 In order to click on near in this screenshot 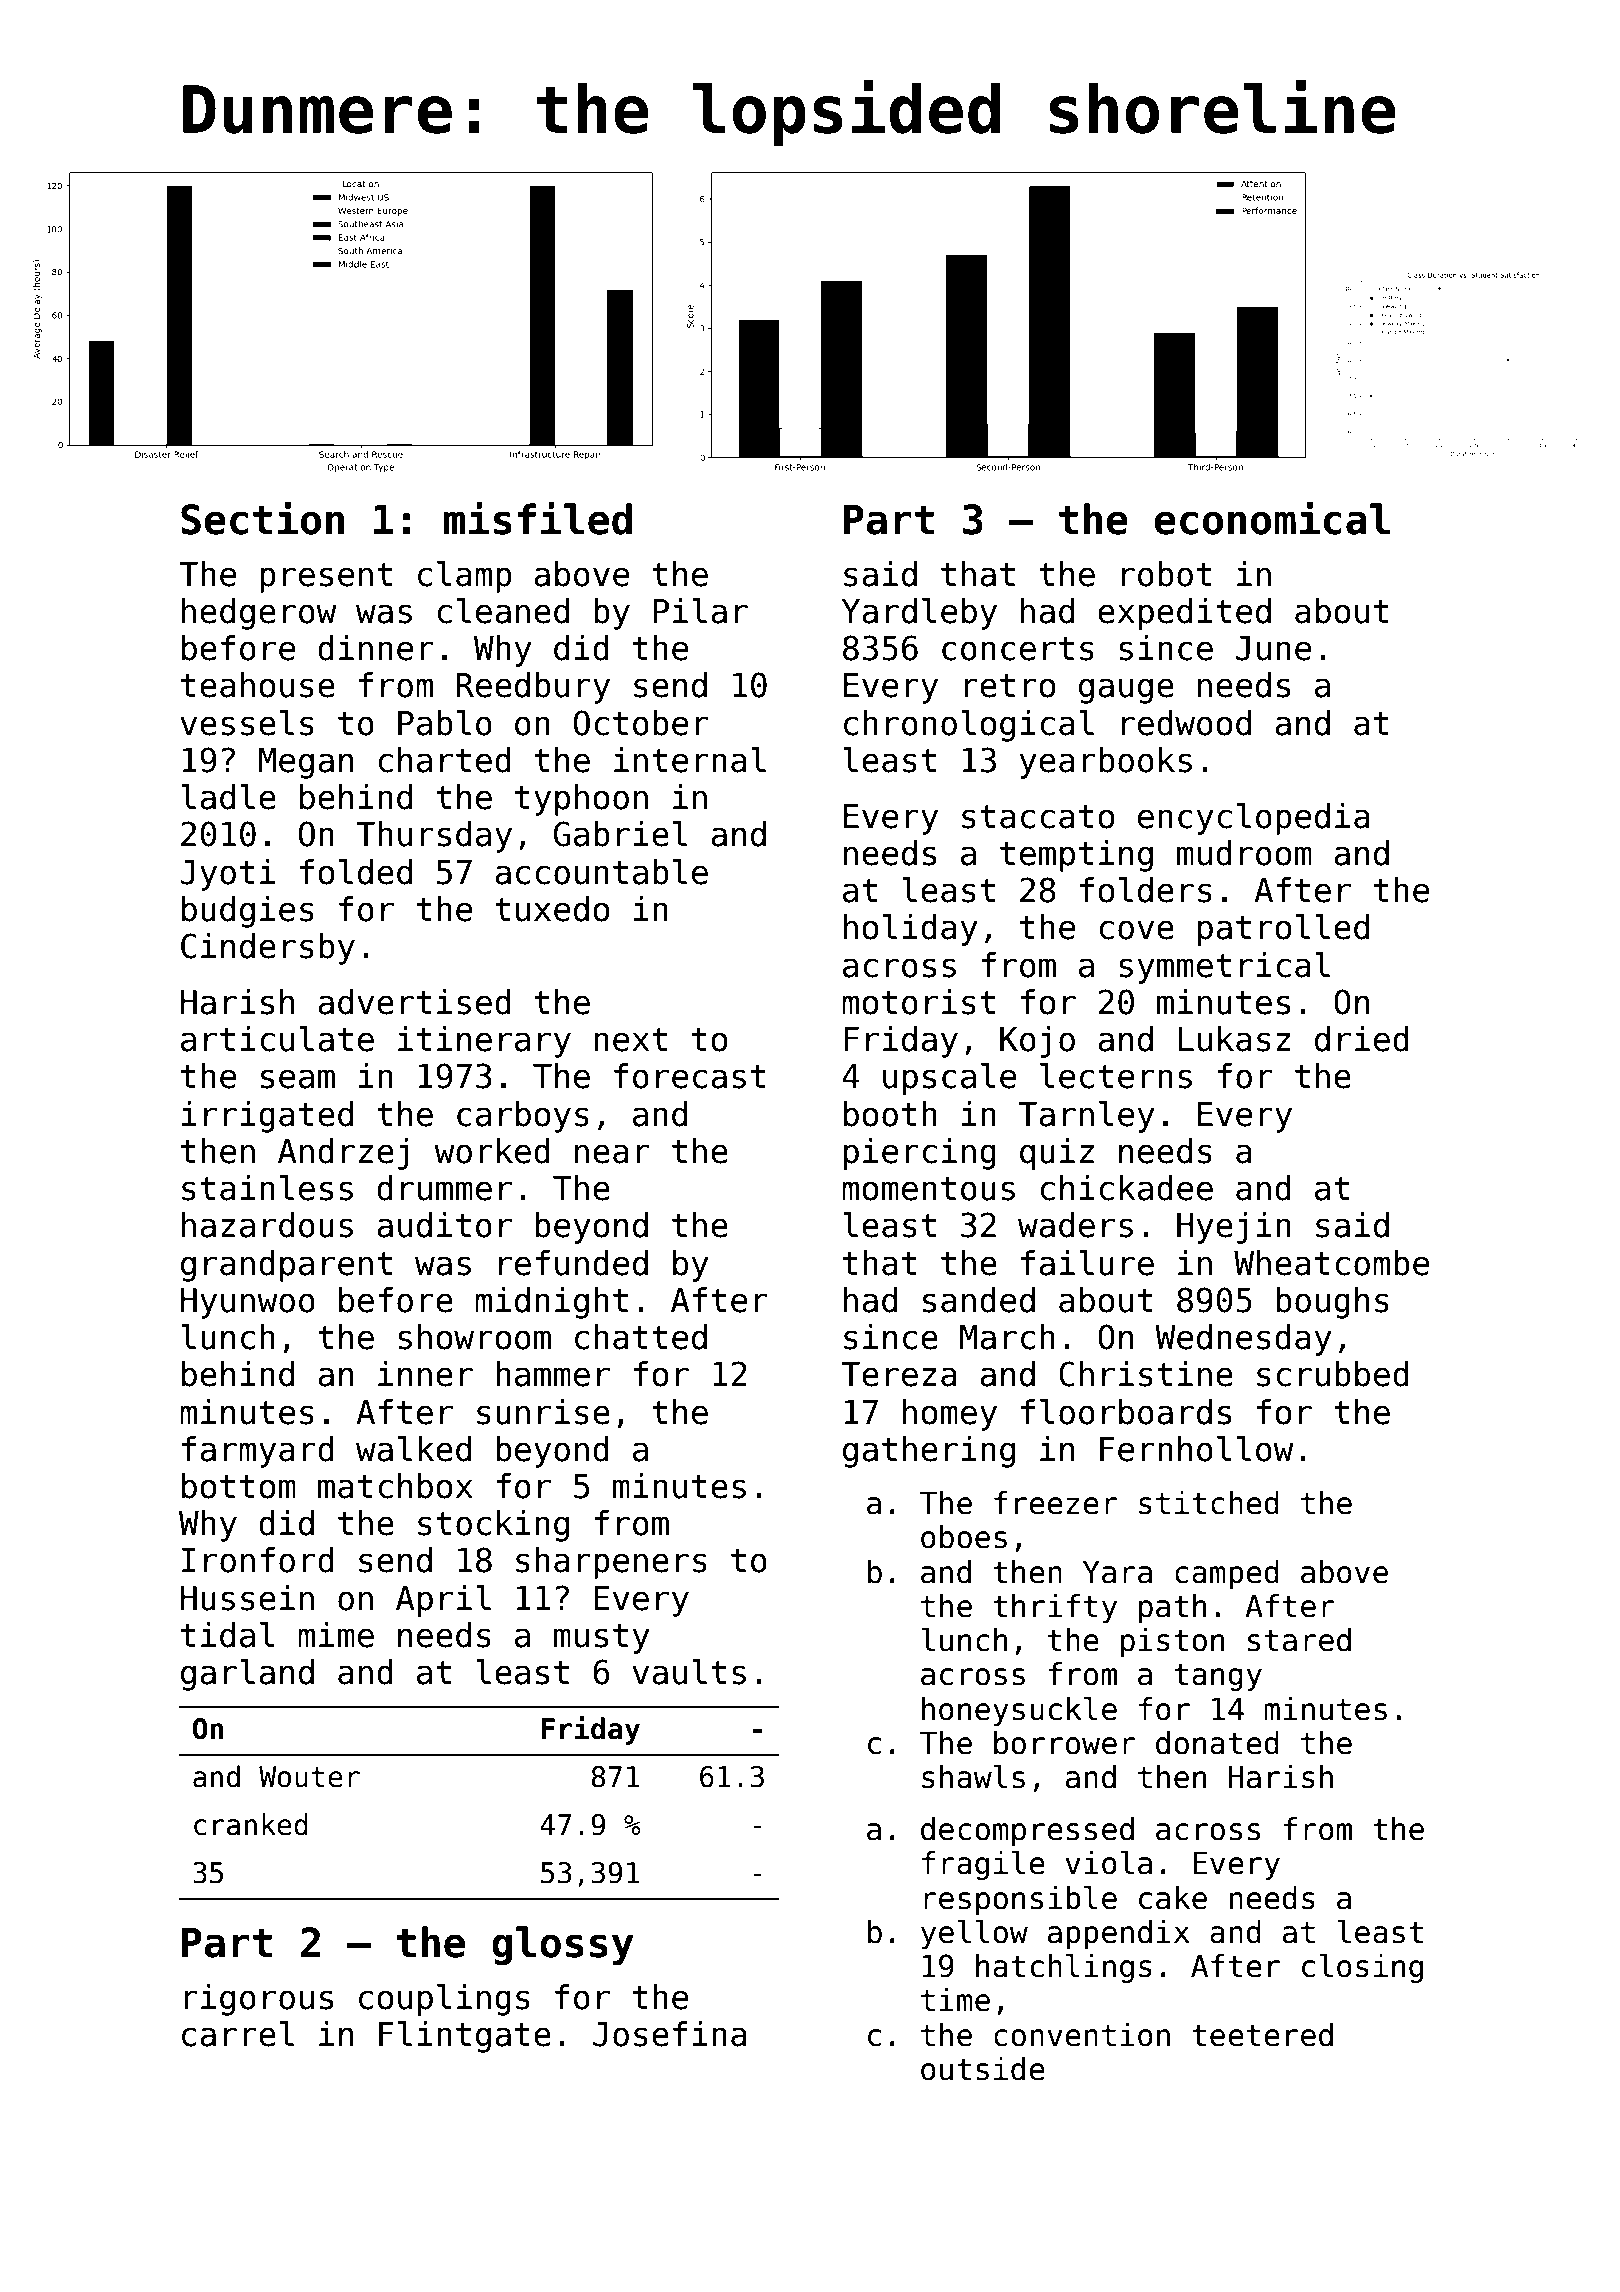, I will do `click(612, 1154)`.
